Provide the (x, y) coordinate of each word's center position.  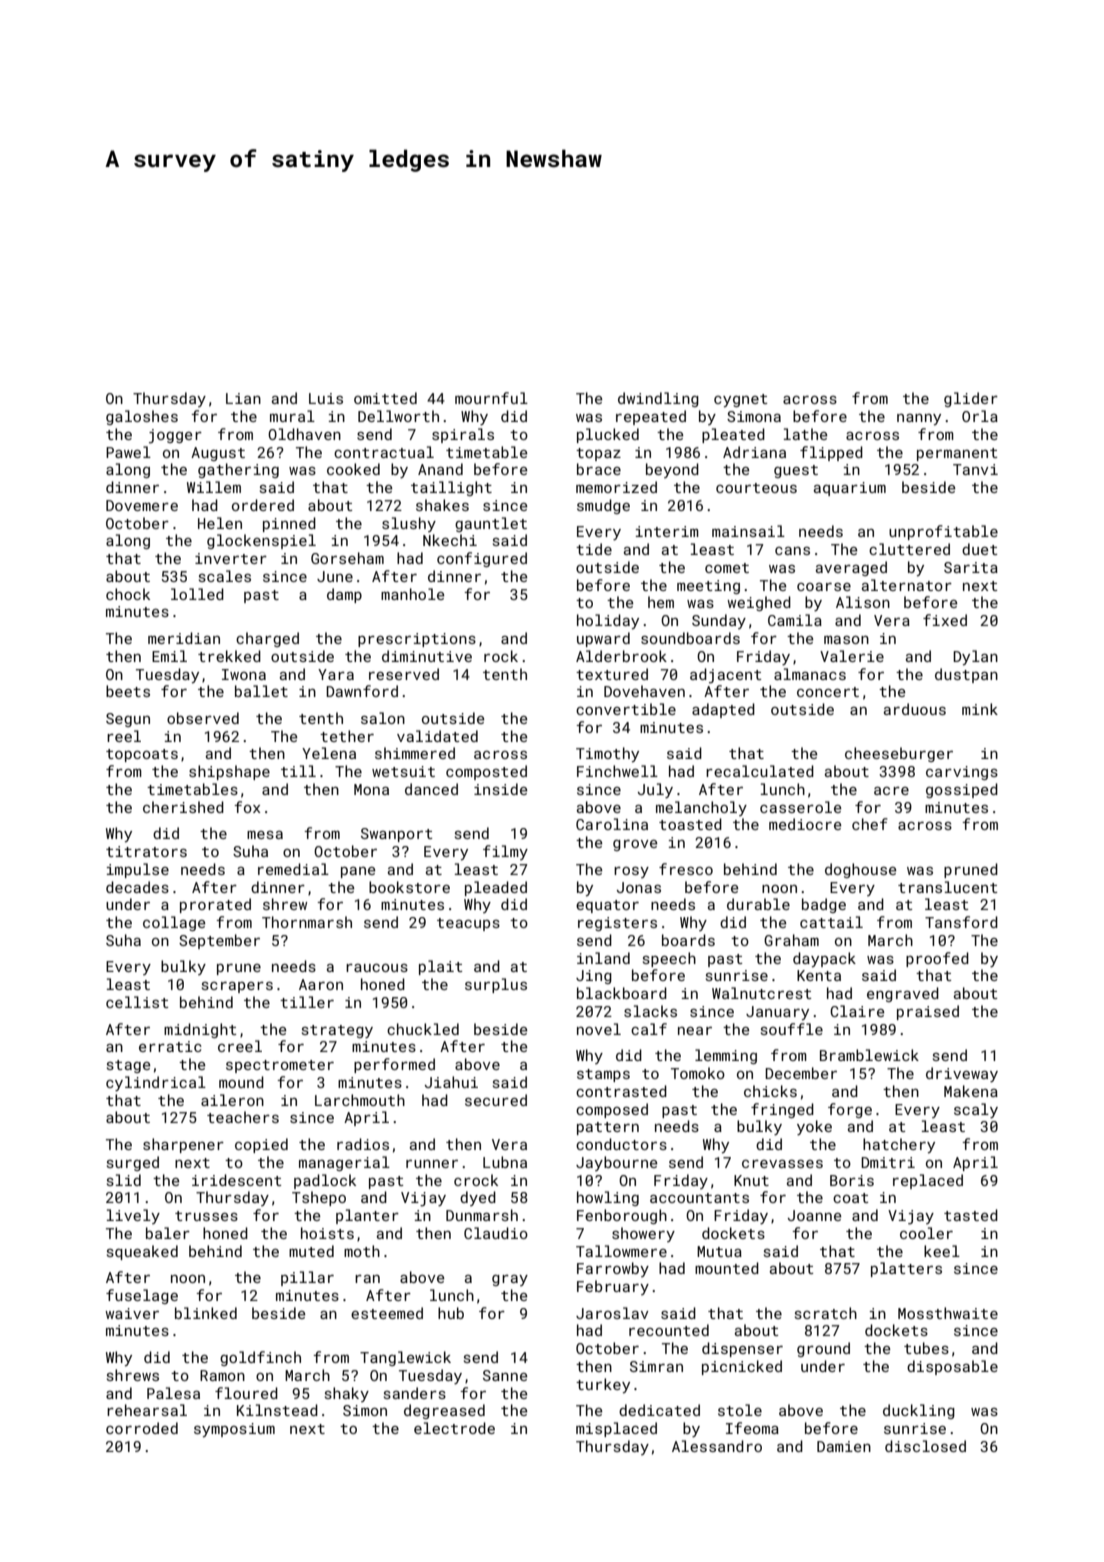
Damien (844, 1446)
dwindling (658, 399)
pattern (608, 1128)
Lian (243, 398)
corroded (142, 1428)
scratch (826, 1313)
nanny (919, 419)
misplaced (616, 1429)
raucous (377, 968)
